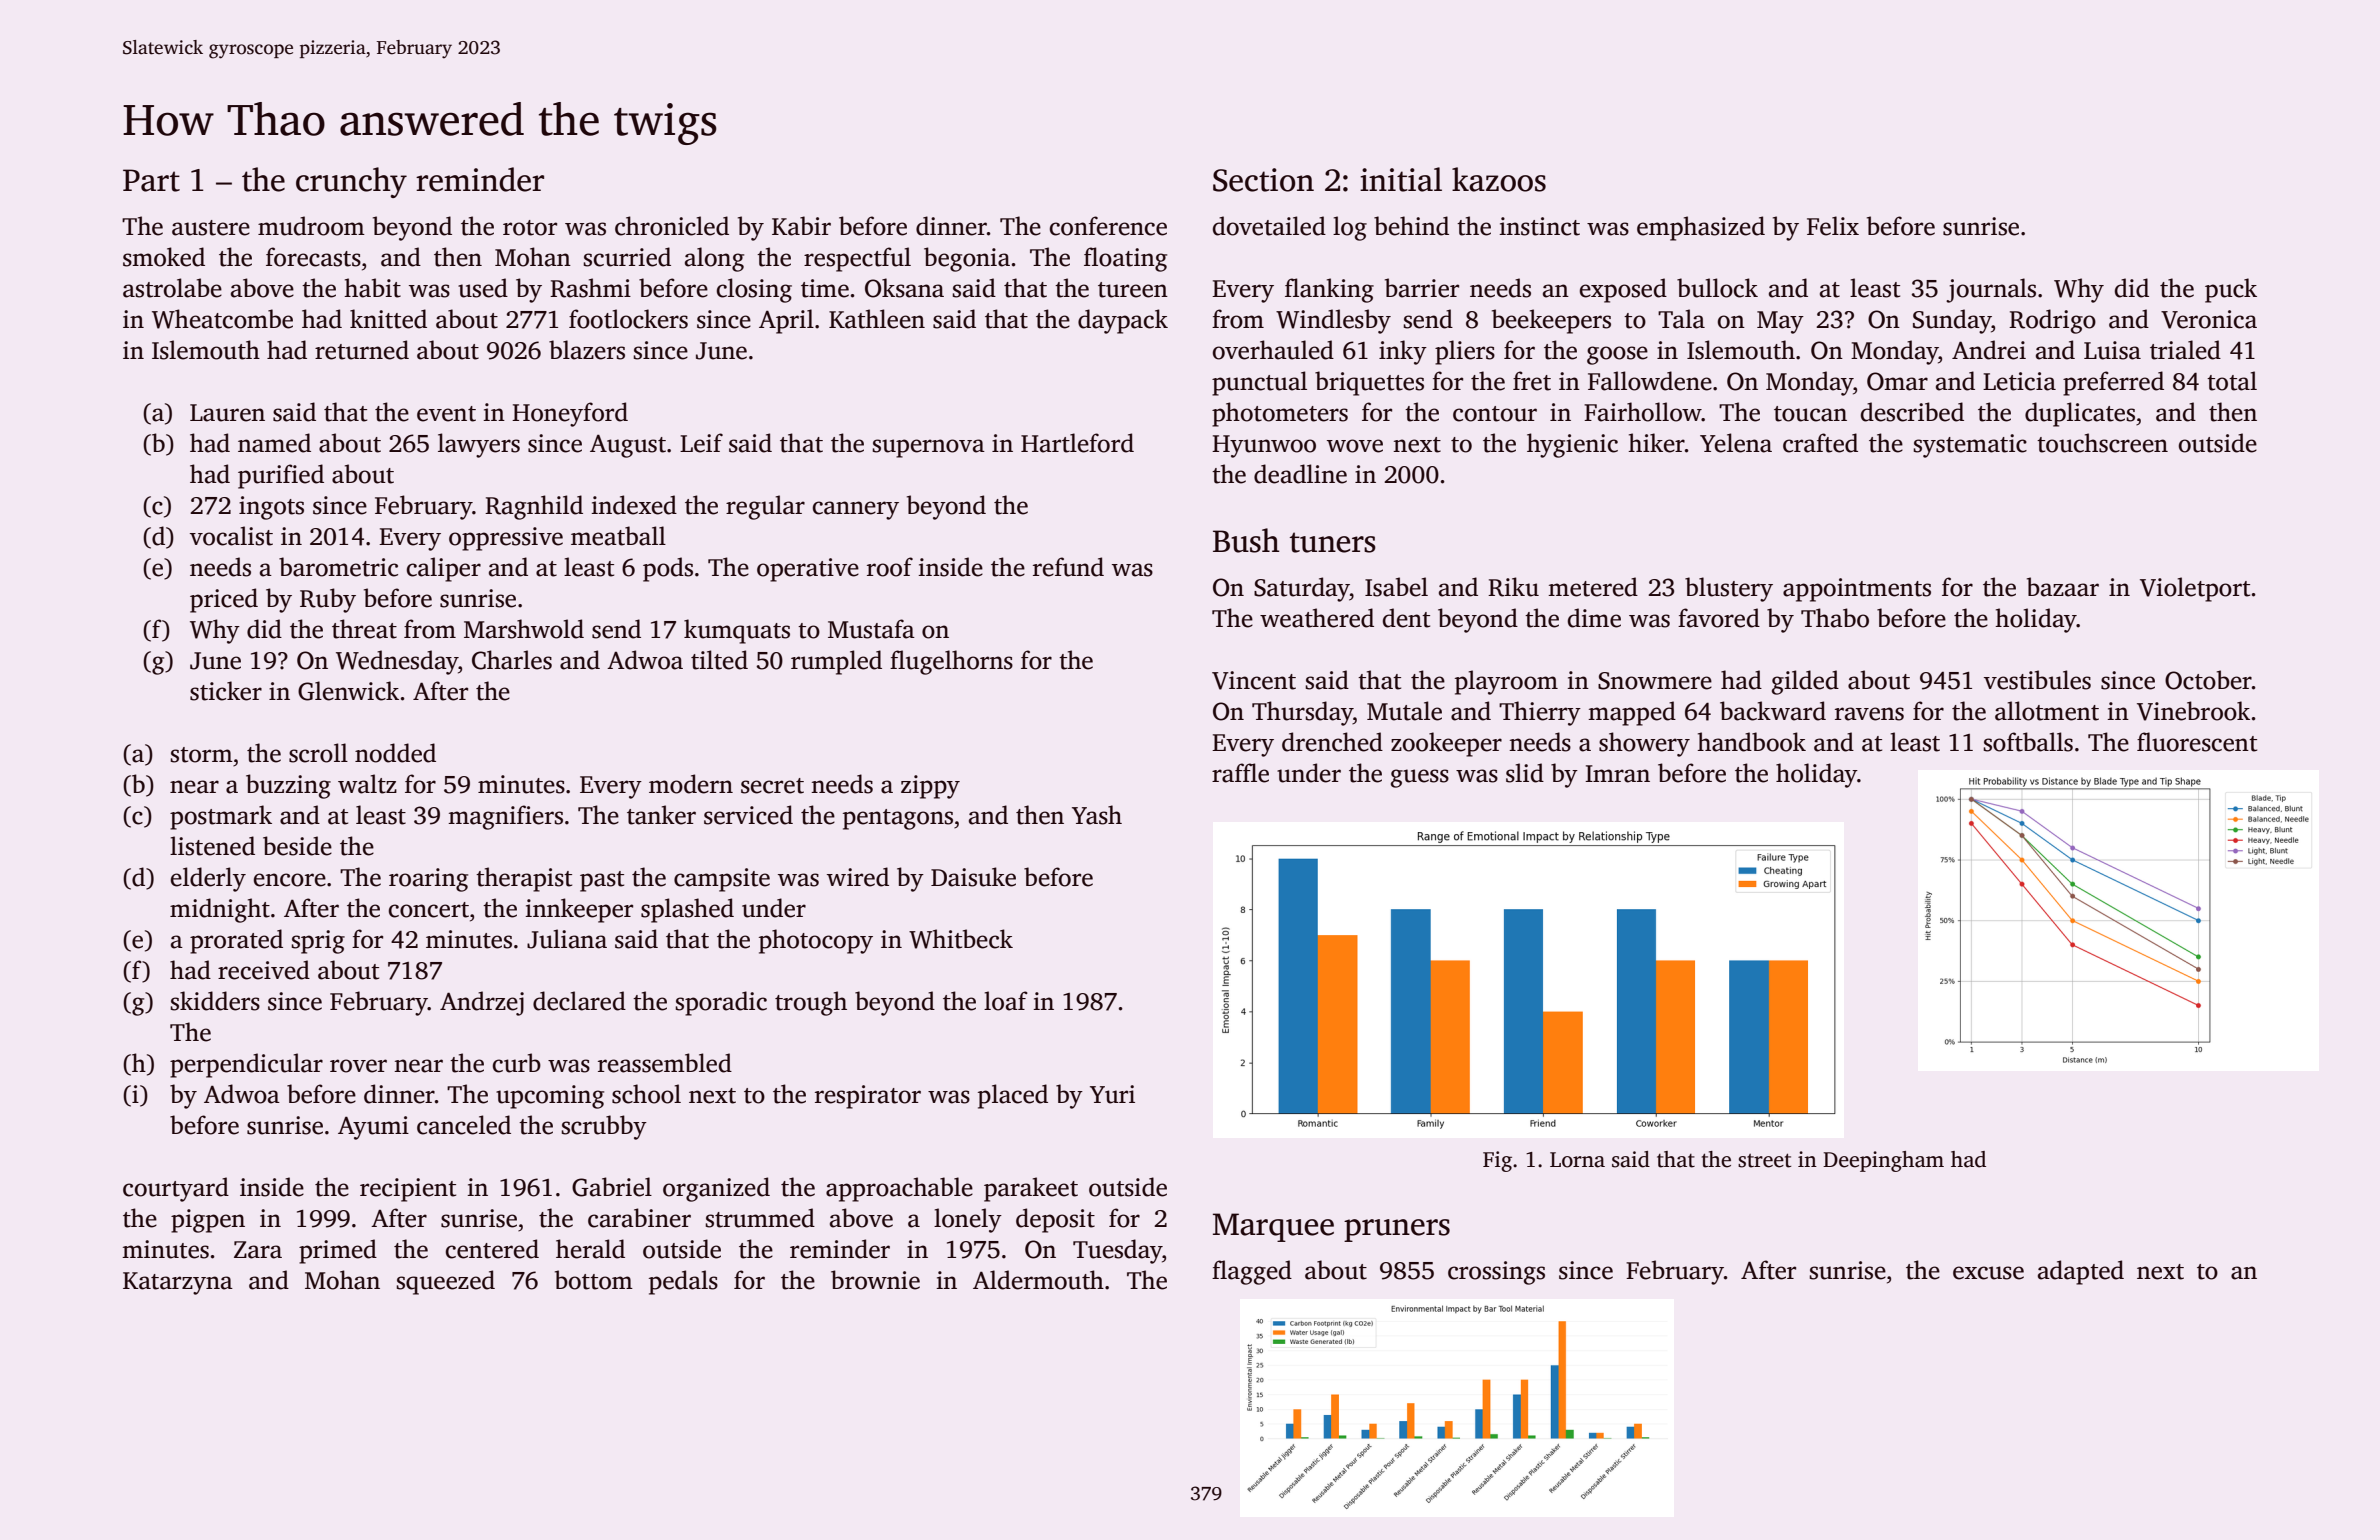 The height and width of the image is (1540, 2380). Describe the element at coordinates (201, 755) in the image. I see `storm` at that location.
